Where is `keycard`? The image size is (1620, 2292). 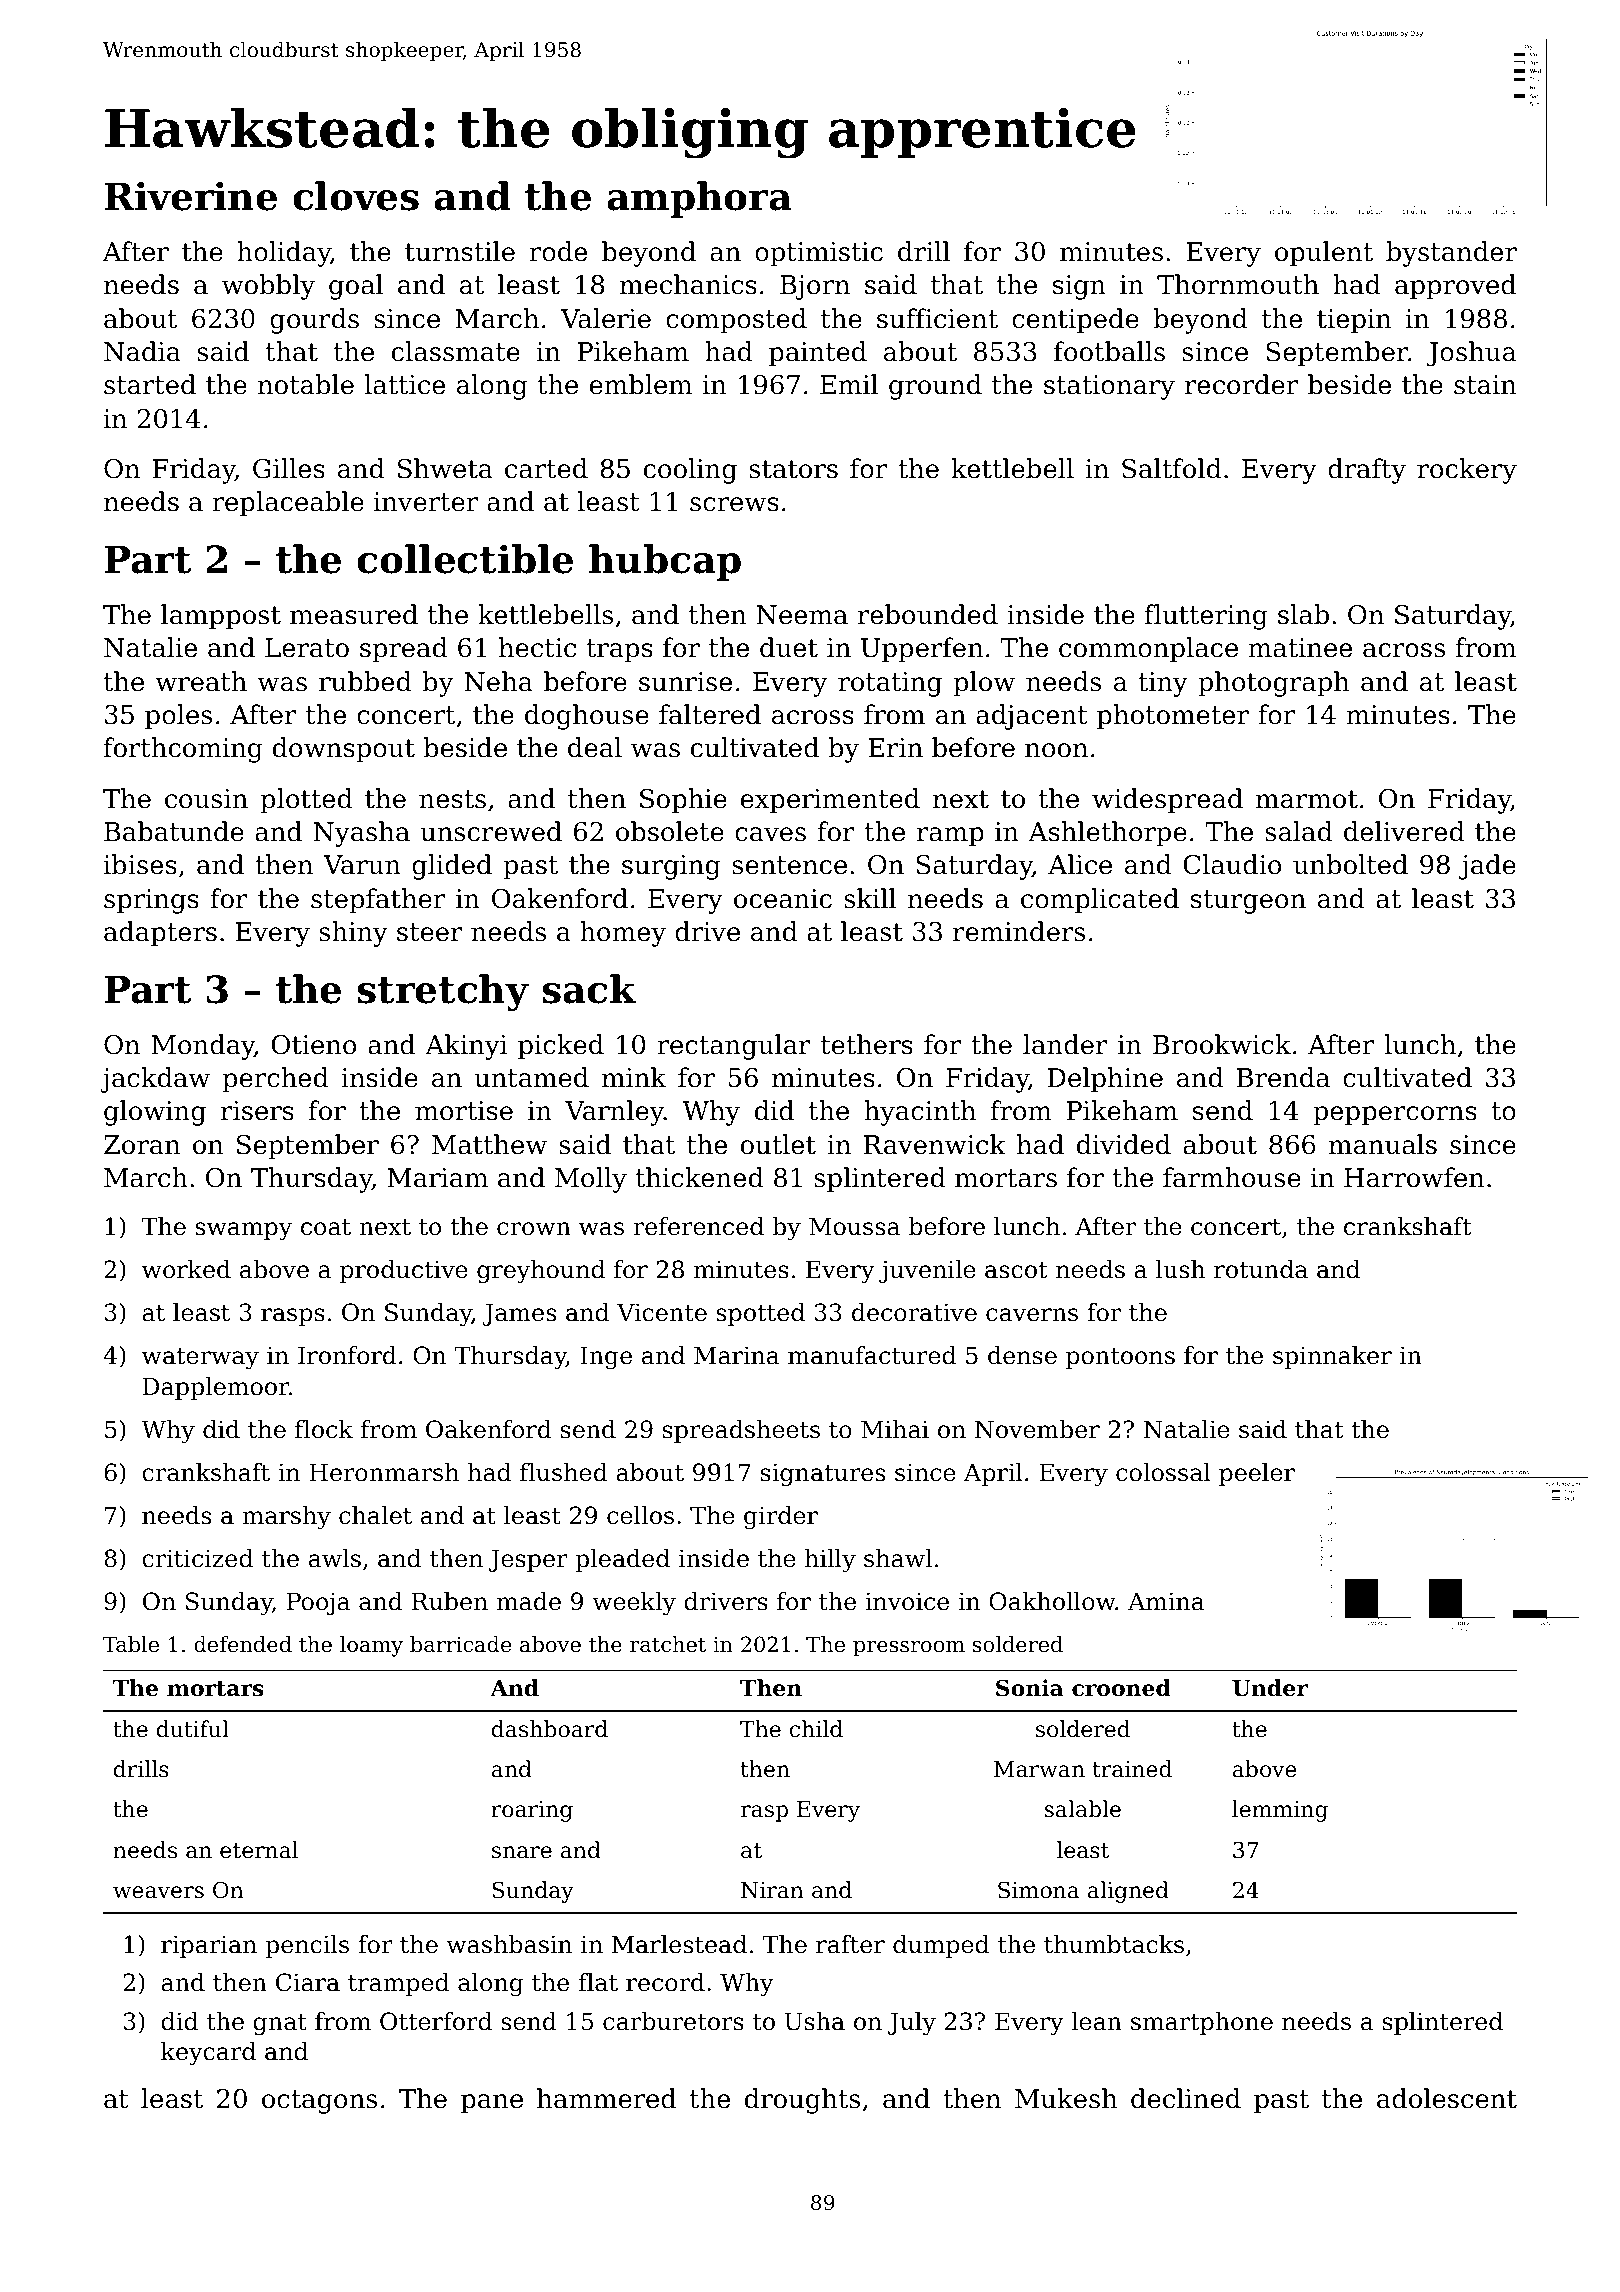 keycard is located at coordinates (208, 2053).
